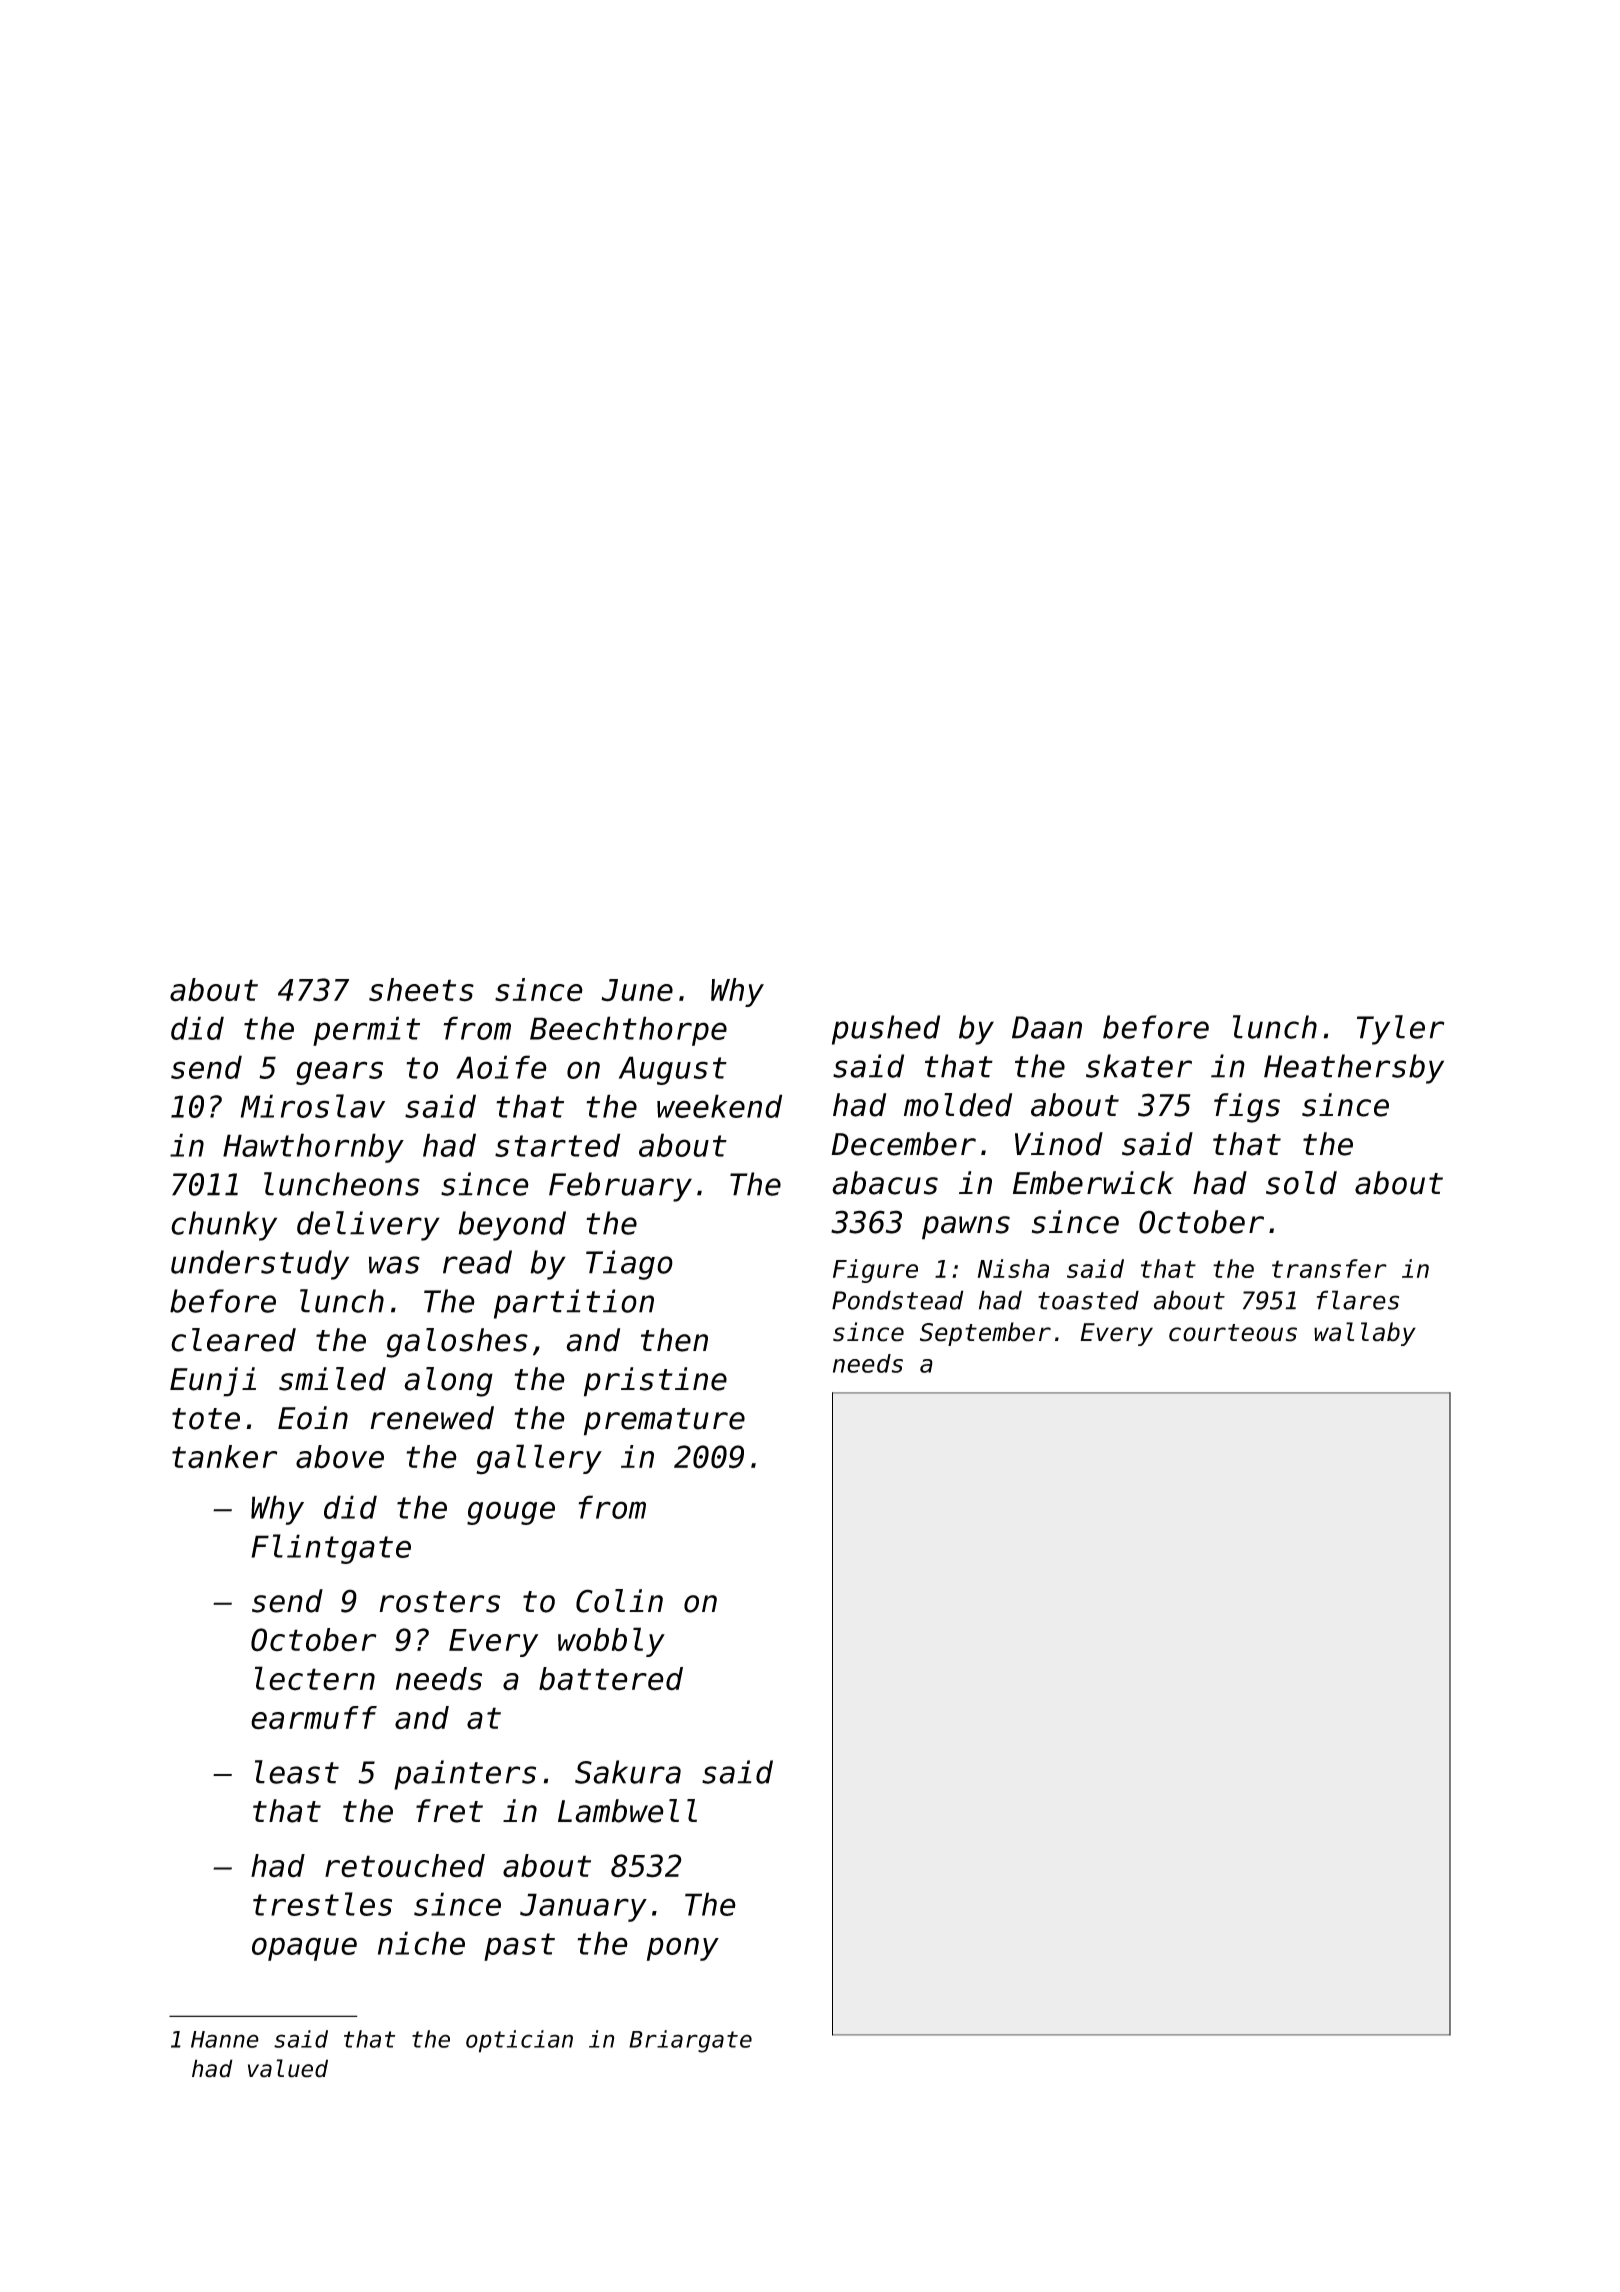 Image resolution: width=1620 pixels, height=2292 pixels. I want to click on pushed, so click(886, 1030).
